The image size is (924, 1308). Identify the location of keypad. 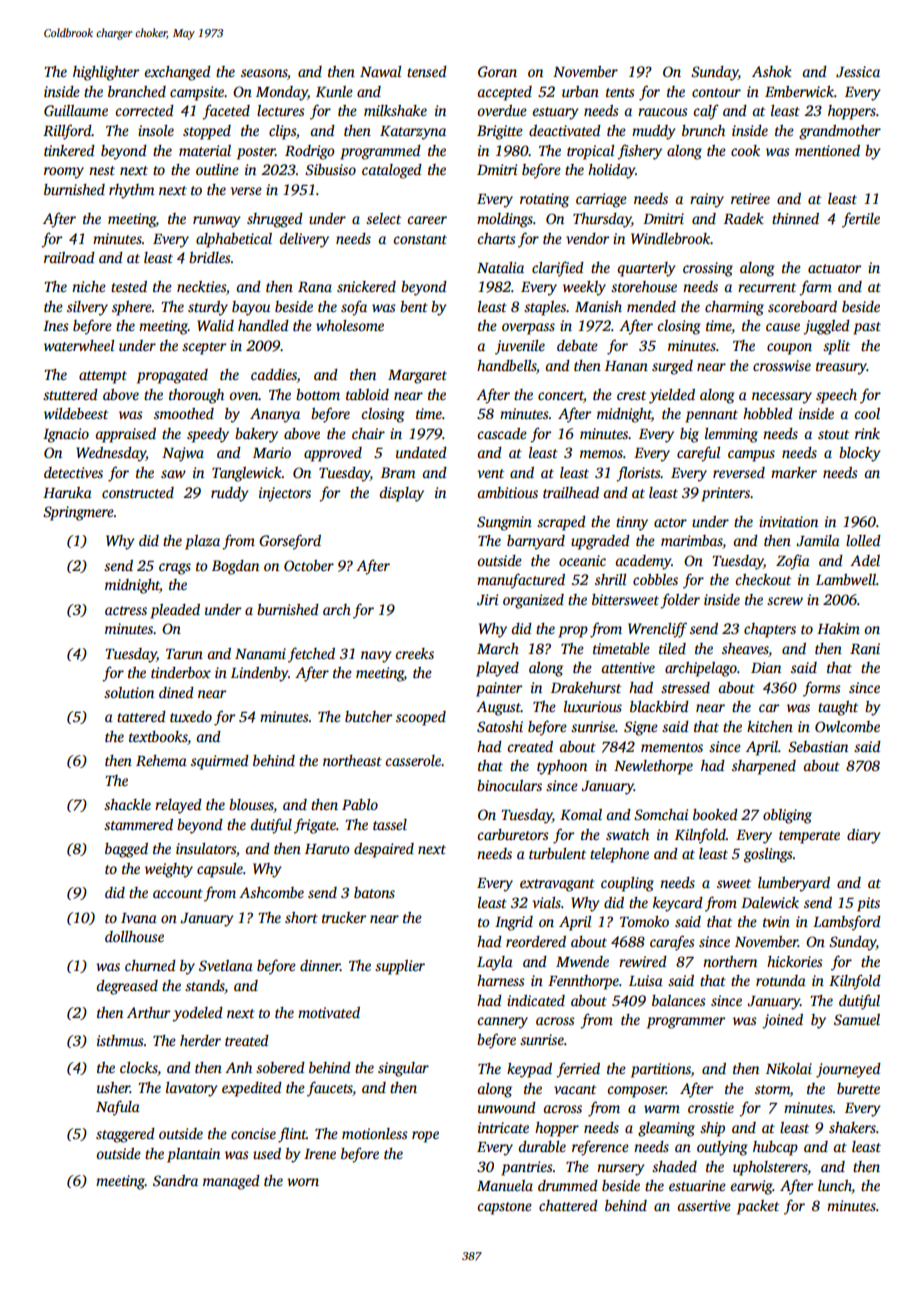
(529, 1070).
